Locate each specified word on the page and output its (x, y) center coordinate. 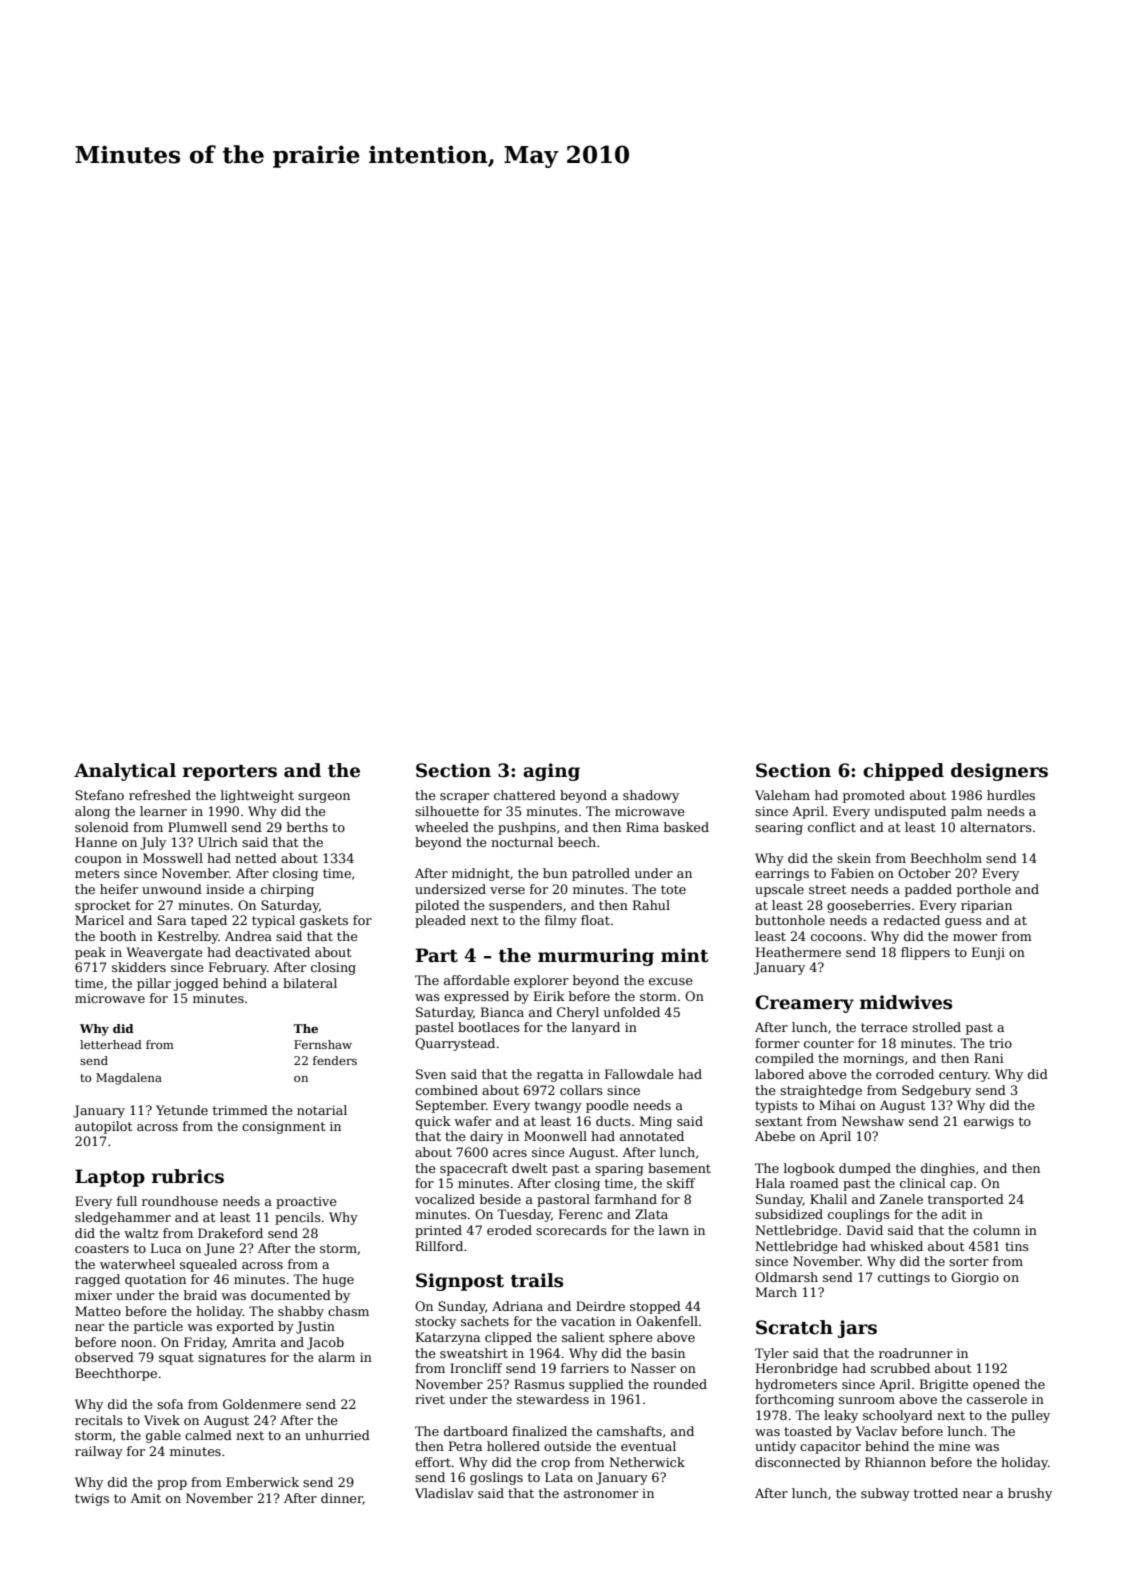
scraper (464, 798)
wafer (472, 1121)
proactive (306, 1203)
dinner (342, 1499)
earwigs (989, 1123)
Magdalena (129, 1079)
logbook (809, 1169)
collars (581, 1090)
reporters (230, 773)
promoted (874, 796)
